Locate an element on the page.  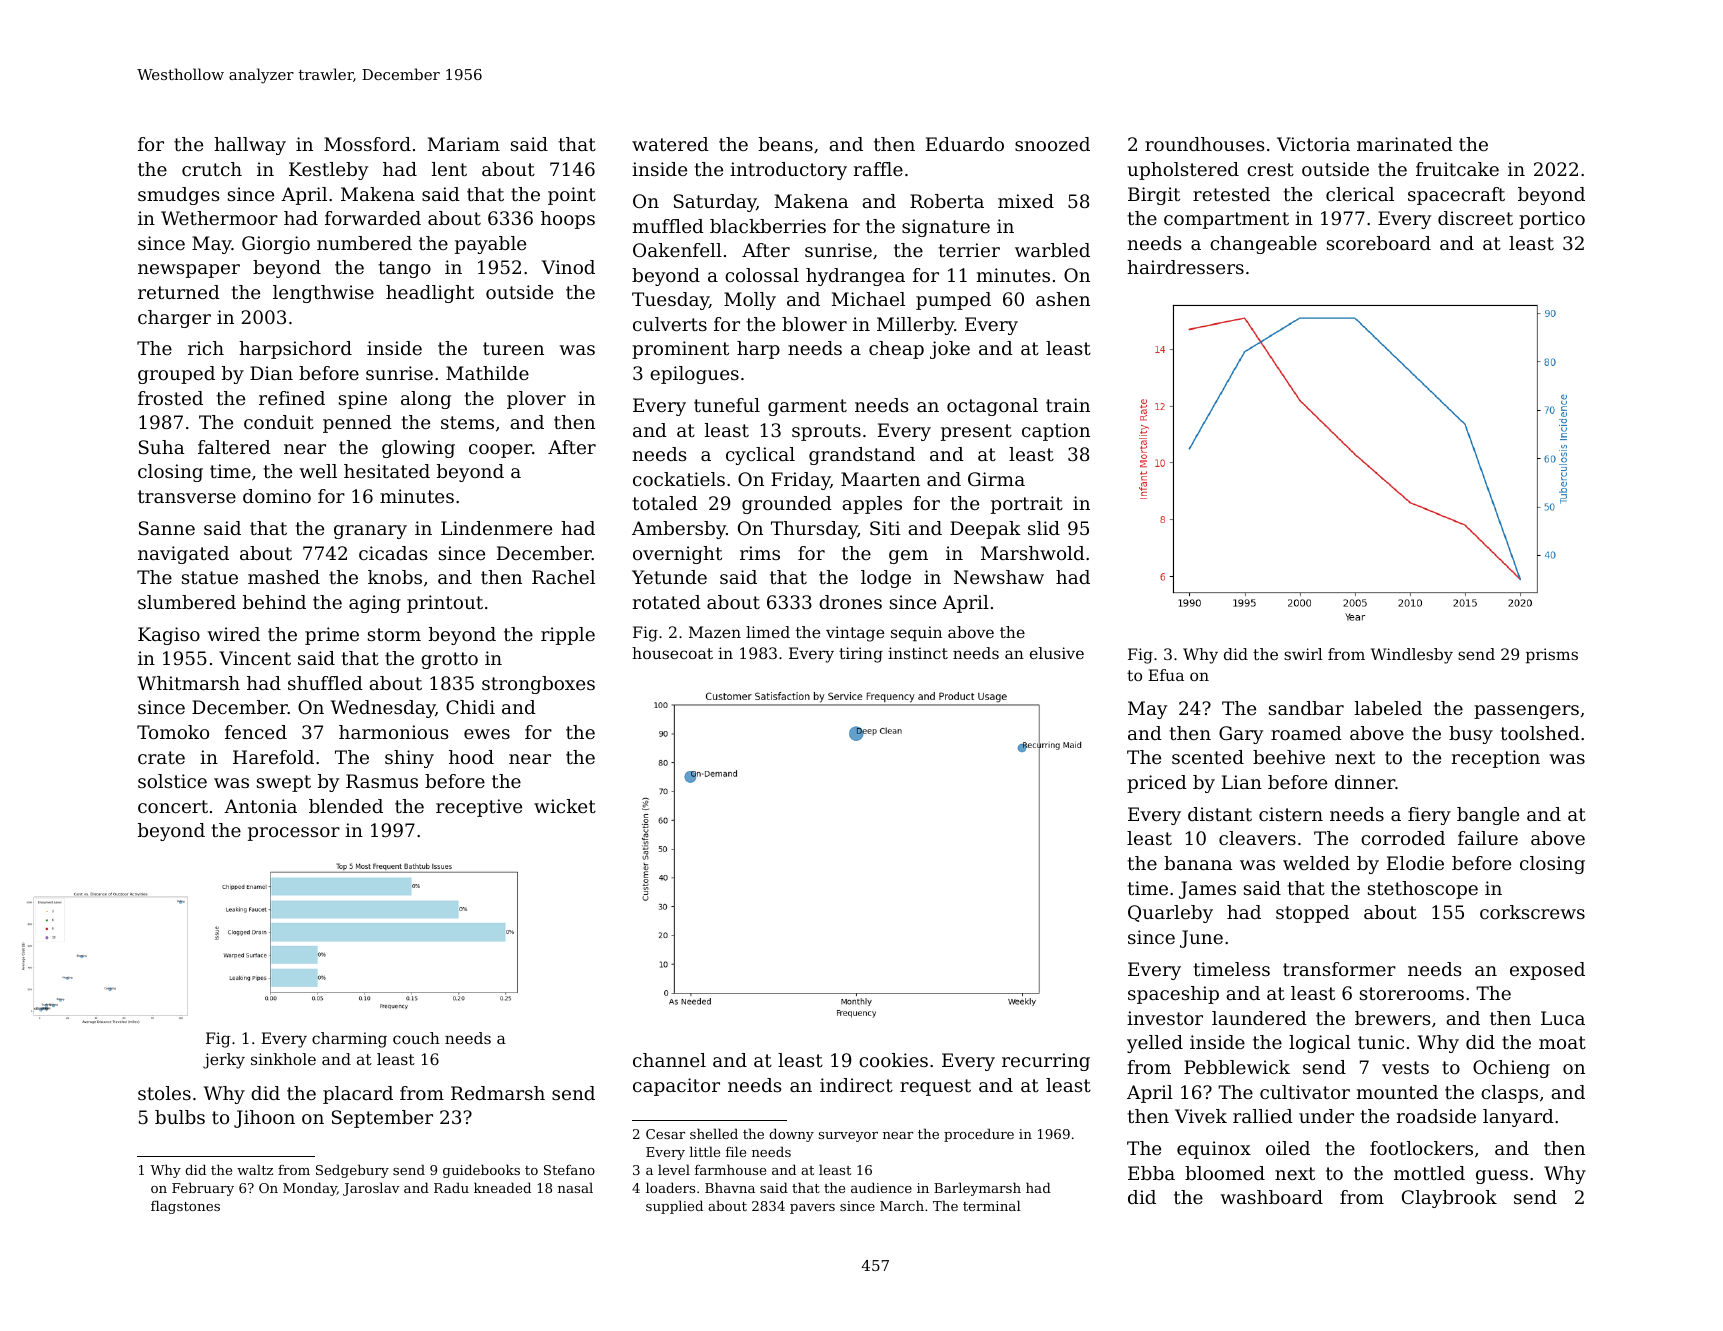
transformer is located at coordinates (1339, 969).
